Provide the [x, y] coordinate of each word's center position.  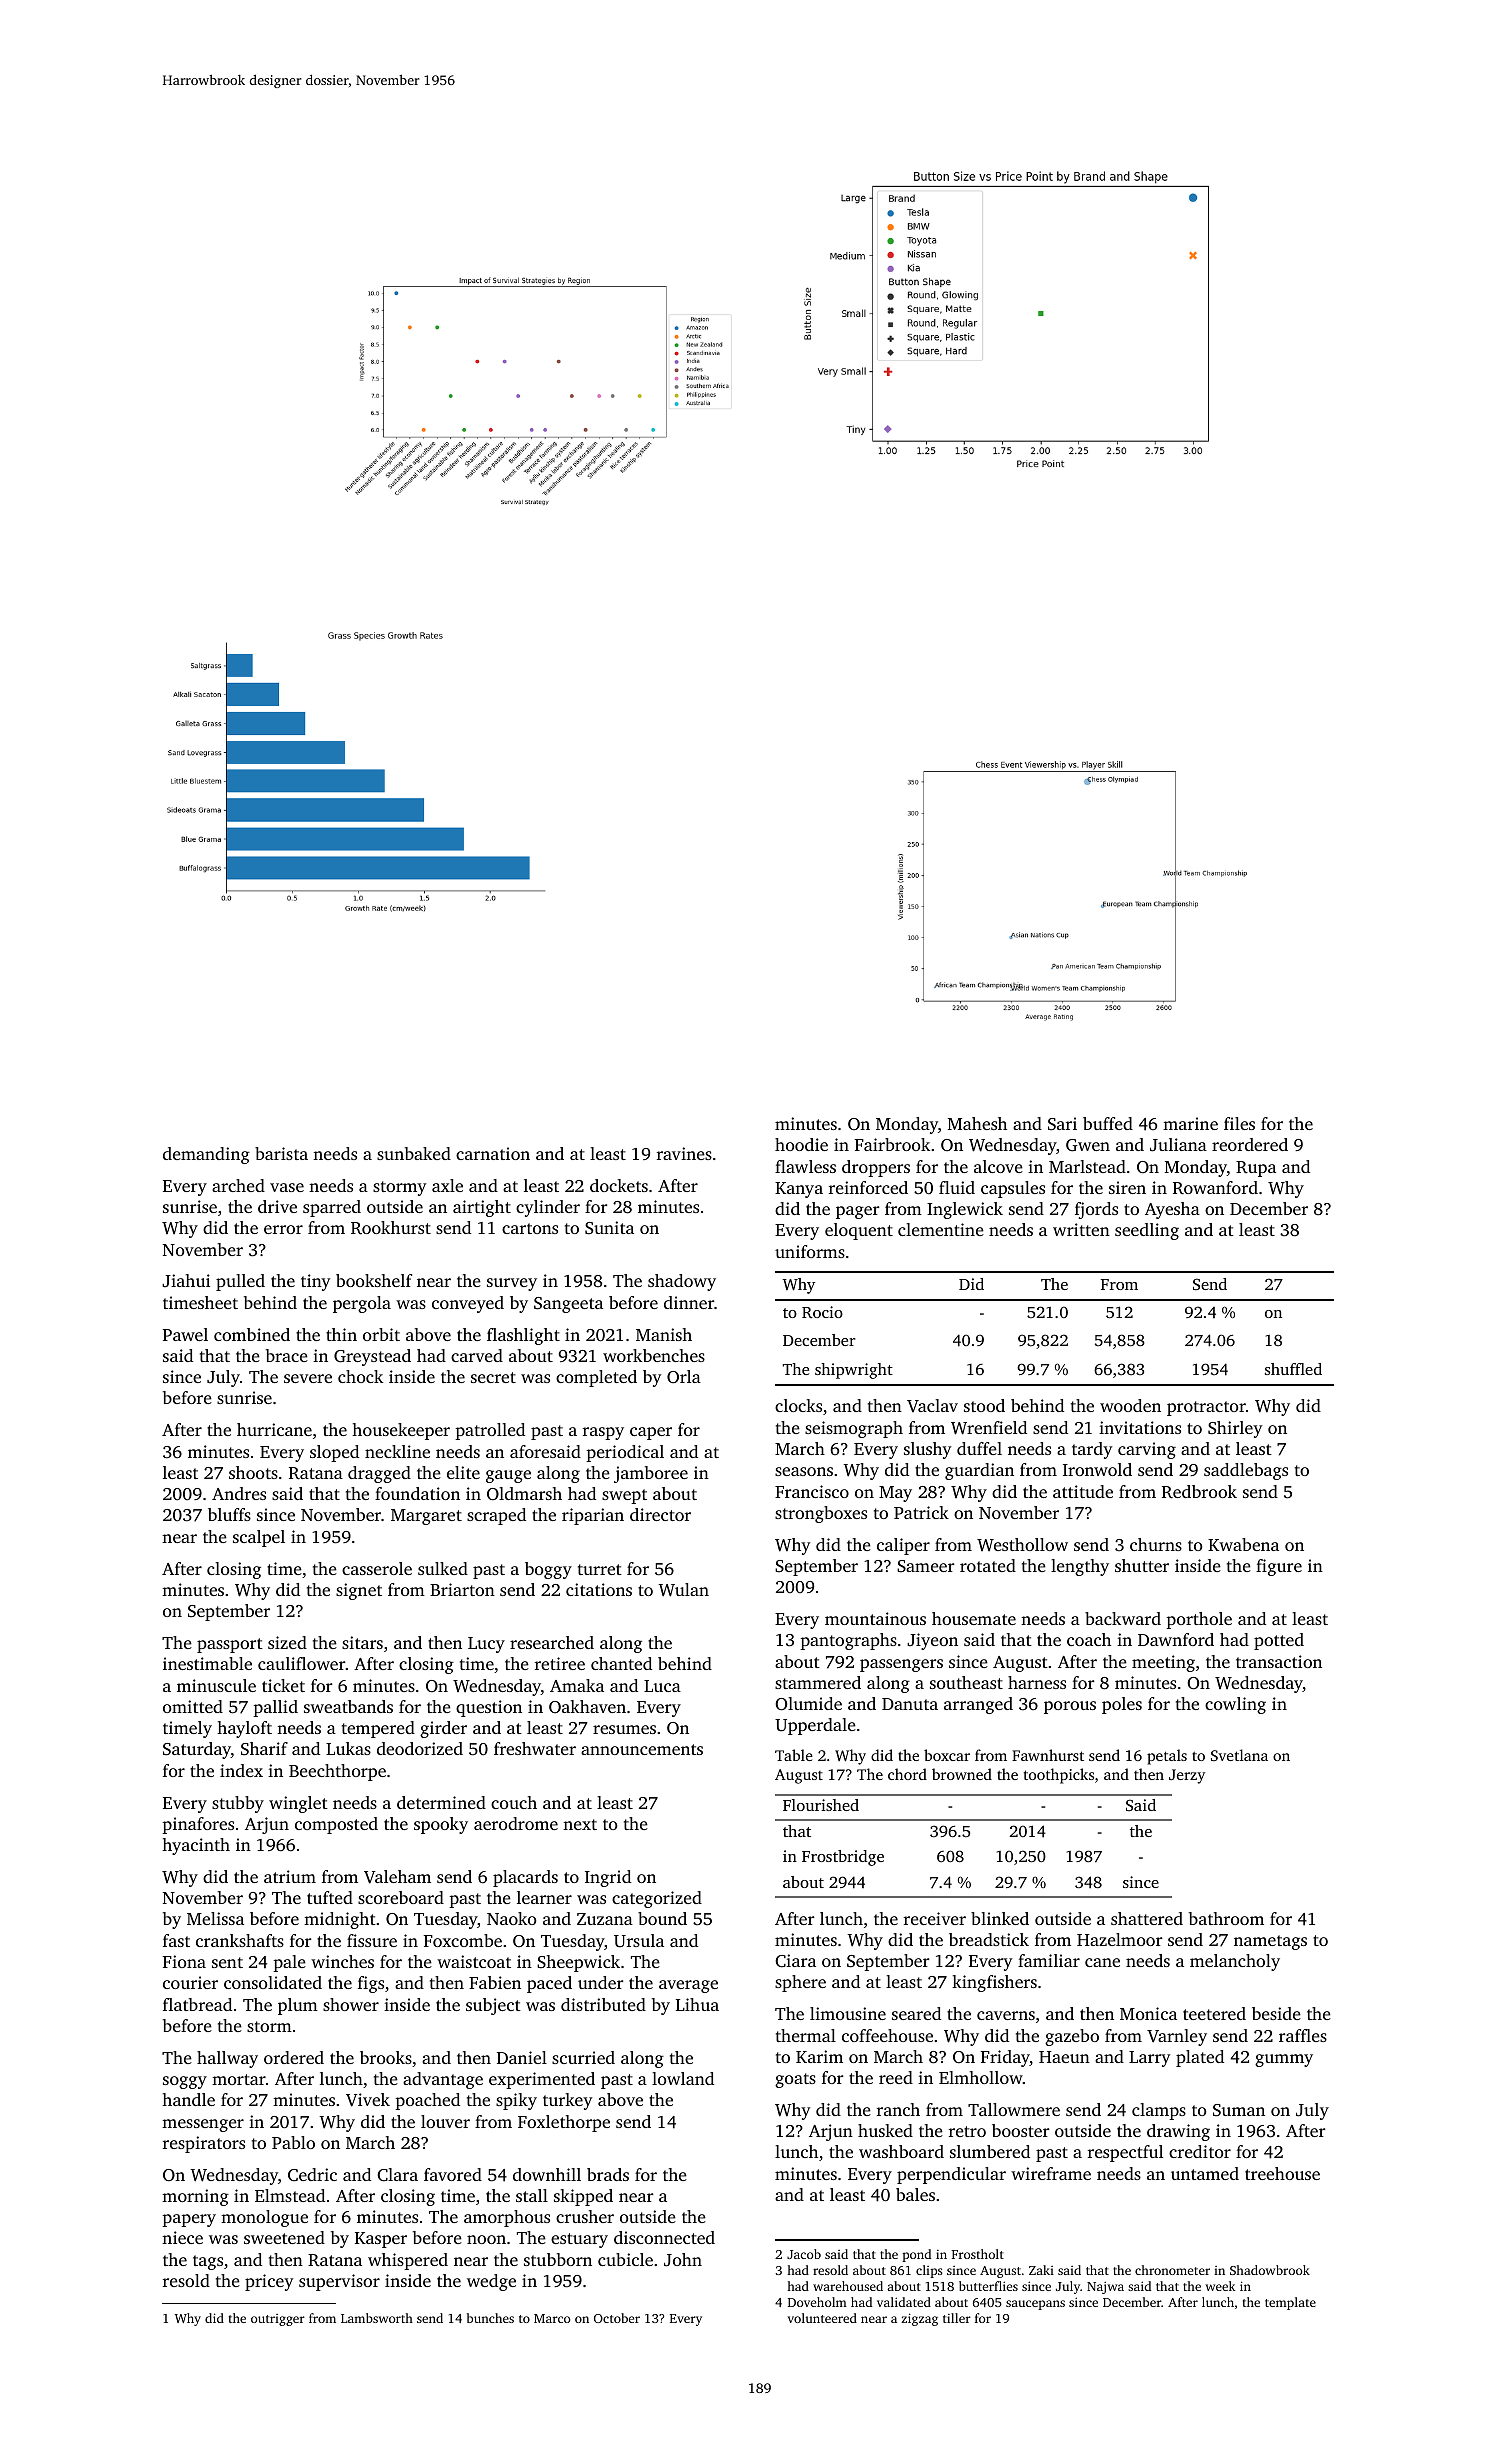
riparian [593, 1516]
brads [608, 2174]
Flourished [821, 1805]
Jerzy [1187, 1776]
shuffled [1293, 1369]
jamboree [651, 1474]
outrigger [278, 2320]
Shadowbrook [1270, 2270]
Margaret [426, 1517]
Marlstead [1087, 1166]
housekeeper [401, 1431]
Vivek [368, 2100]
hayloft [244, 1729]
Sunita [609, 1228]
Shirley [1235, 1429]
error [283, 1229]
